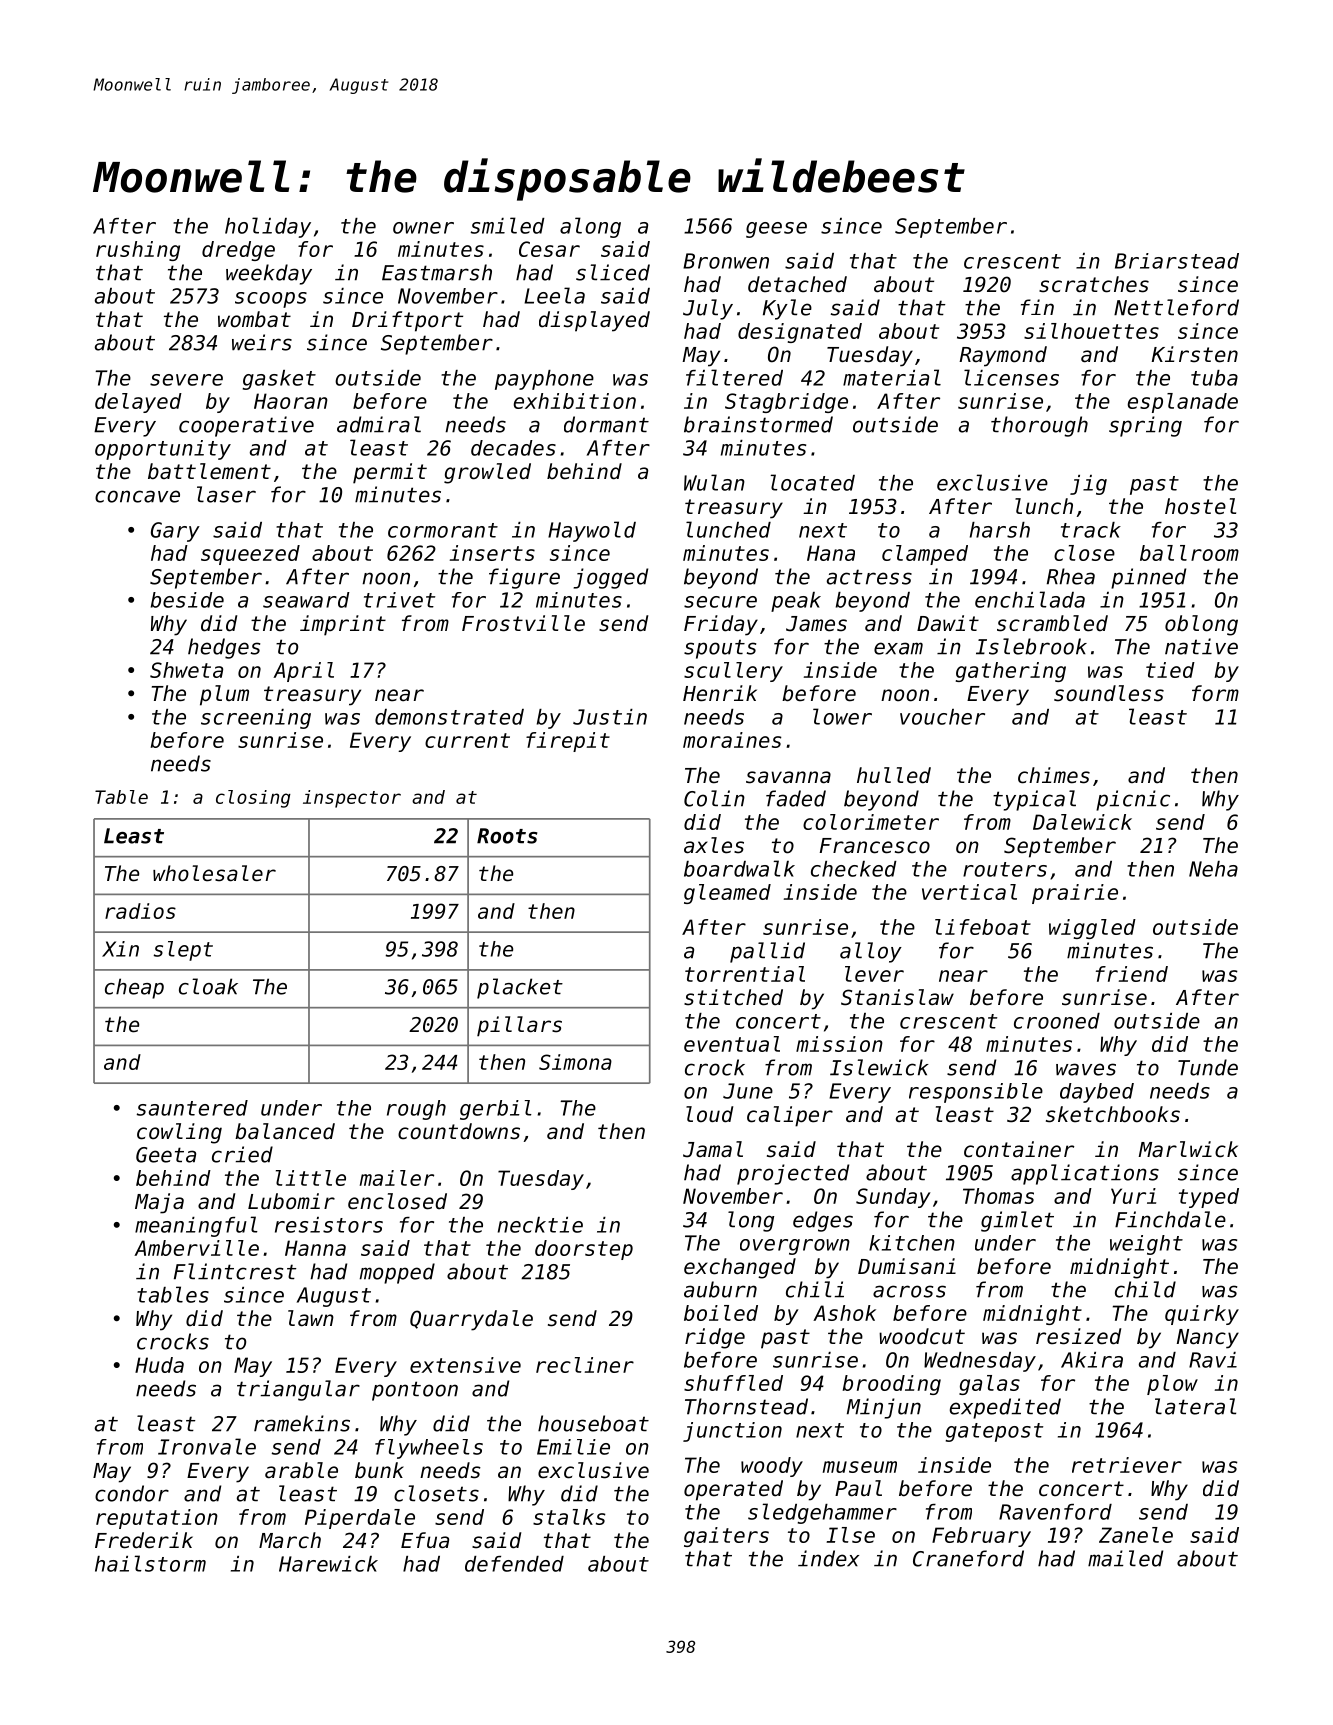  Describe the element at coordinates (925, 555) in the document. I see `clamped` at that location.
